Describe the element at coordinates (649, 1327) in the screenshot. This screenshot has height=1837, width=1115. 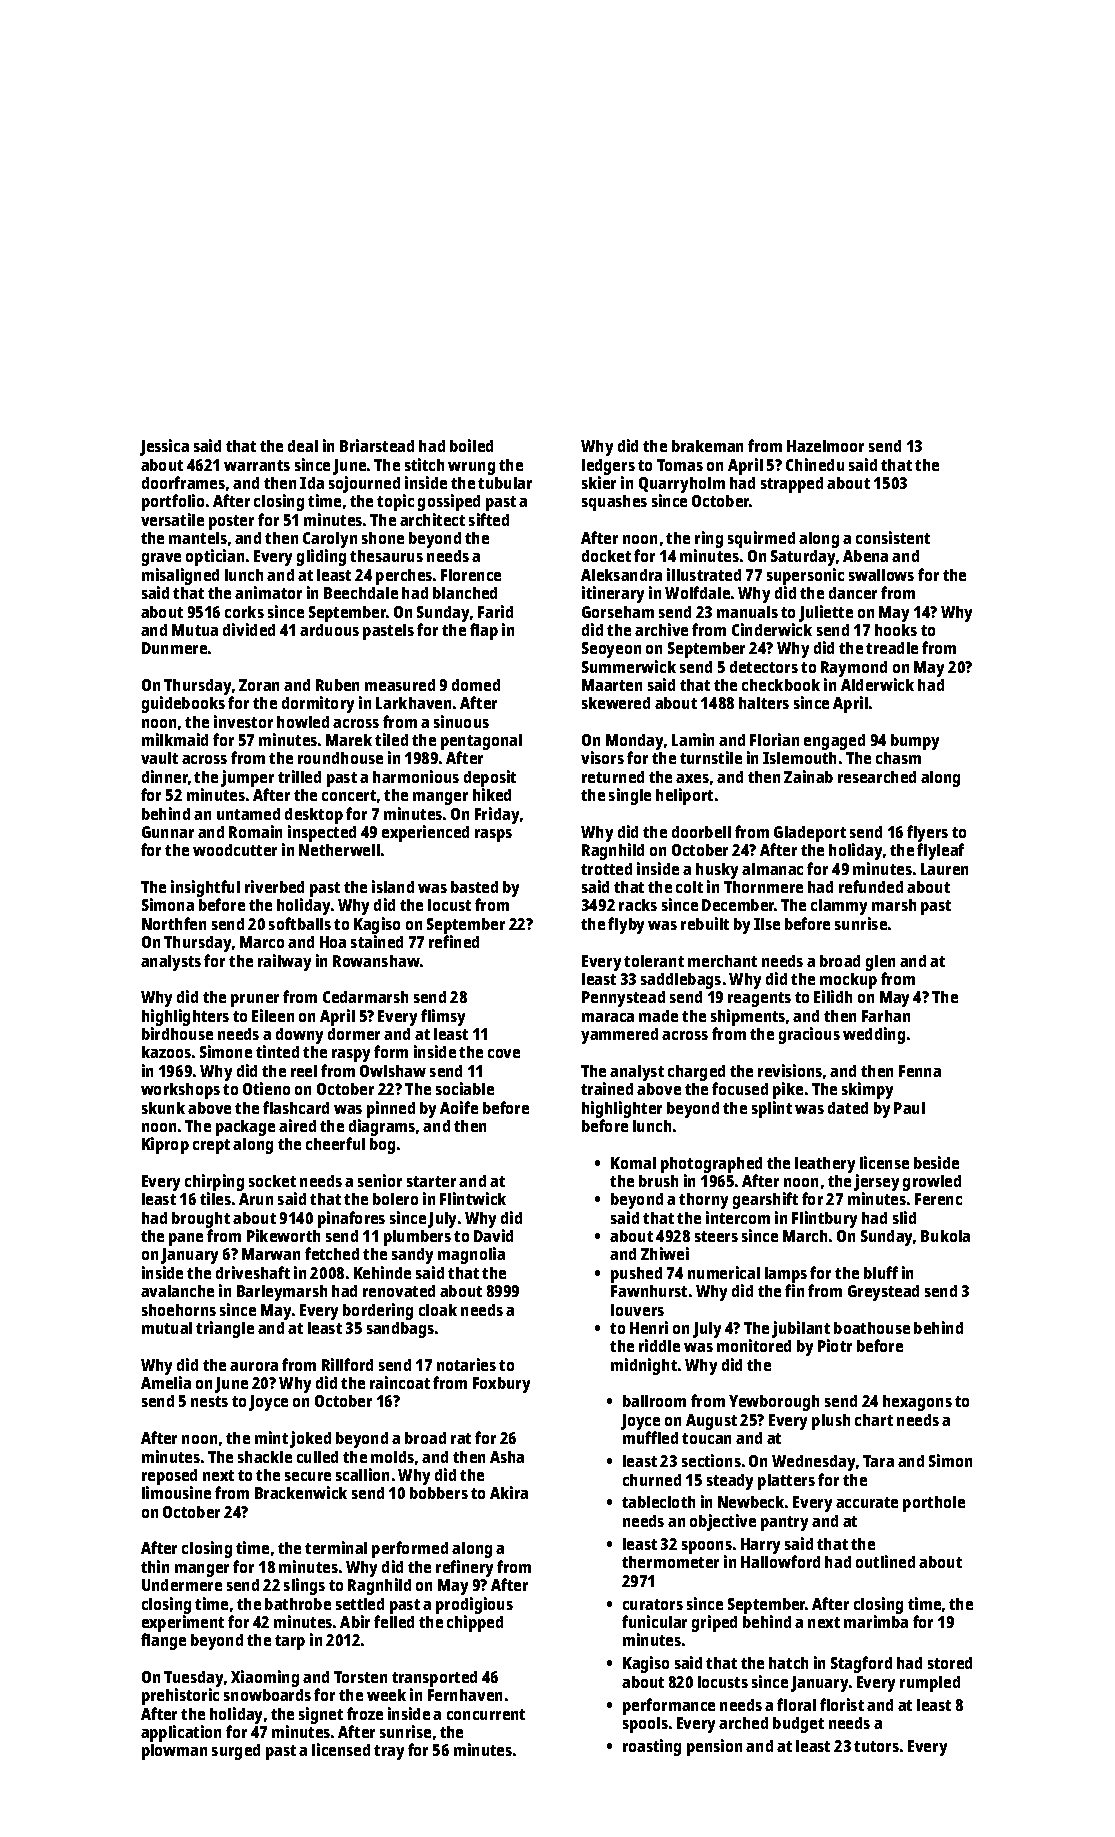
I see `Henri` at that location.
